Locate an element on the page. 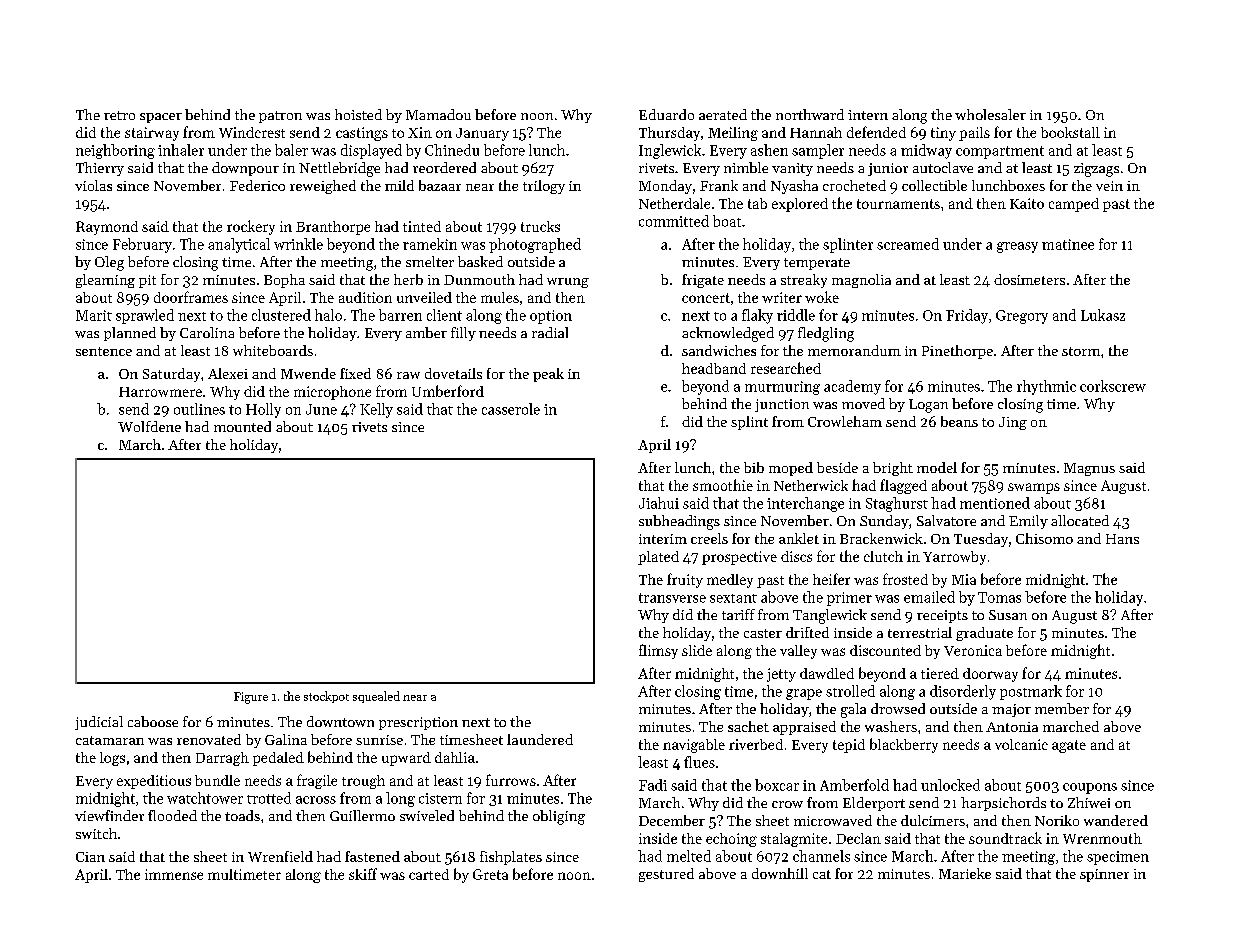 This image has height=952, width=1233. flimsy is located at coordinates (658, 651).
